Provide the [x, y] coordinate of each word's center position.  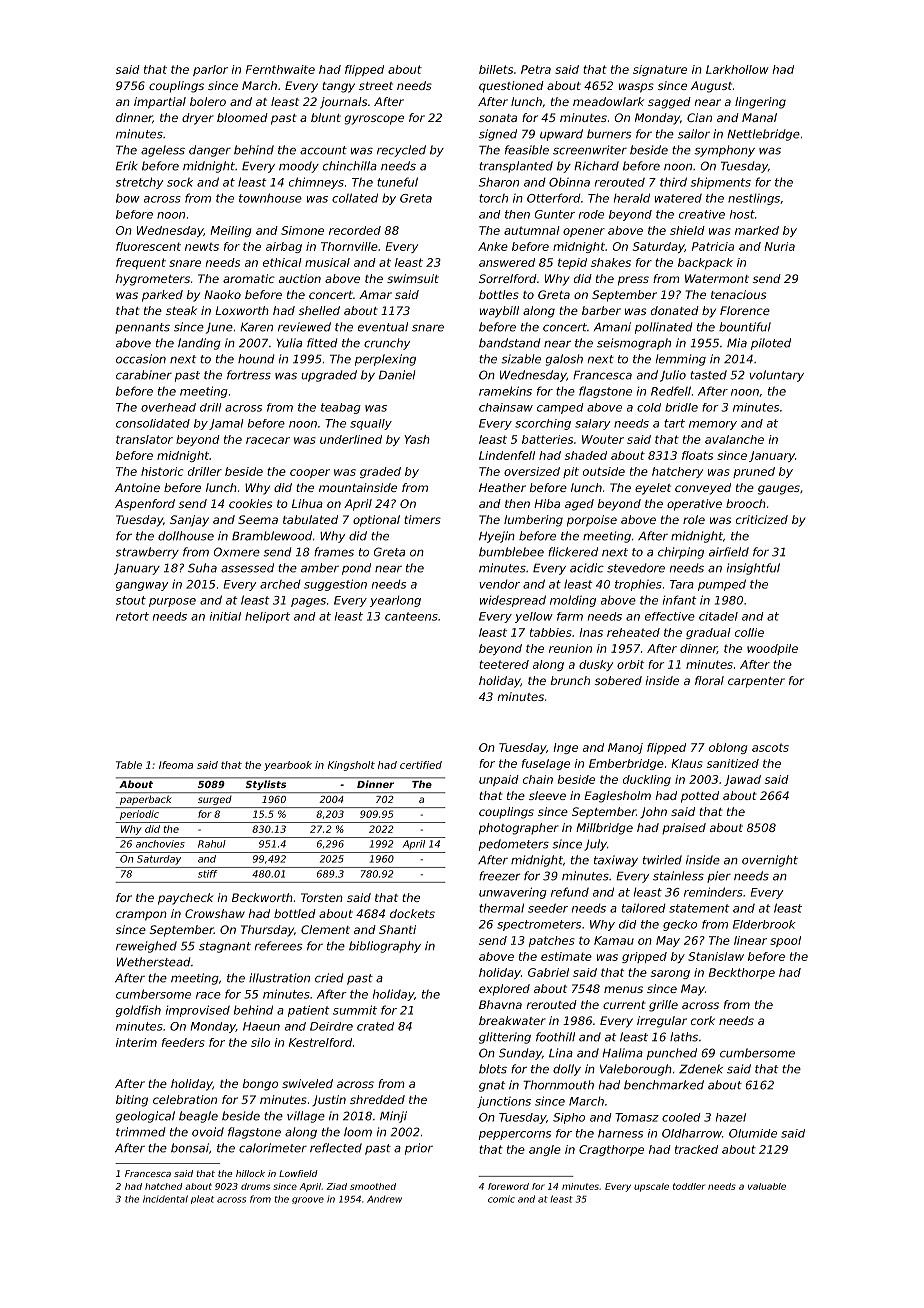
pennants [142, 328]
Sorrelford [508, 278]
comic [501, 1199]
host [742, 214]
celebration [185, 1099]
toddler [689, 1186]
